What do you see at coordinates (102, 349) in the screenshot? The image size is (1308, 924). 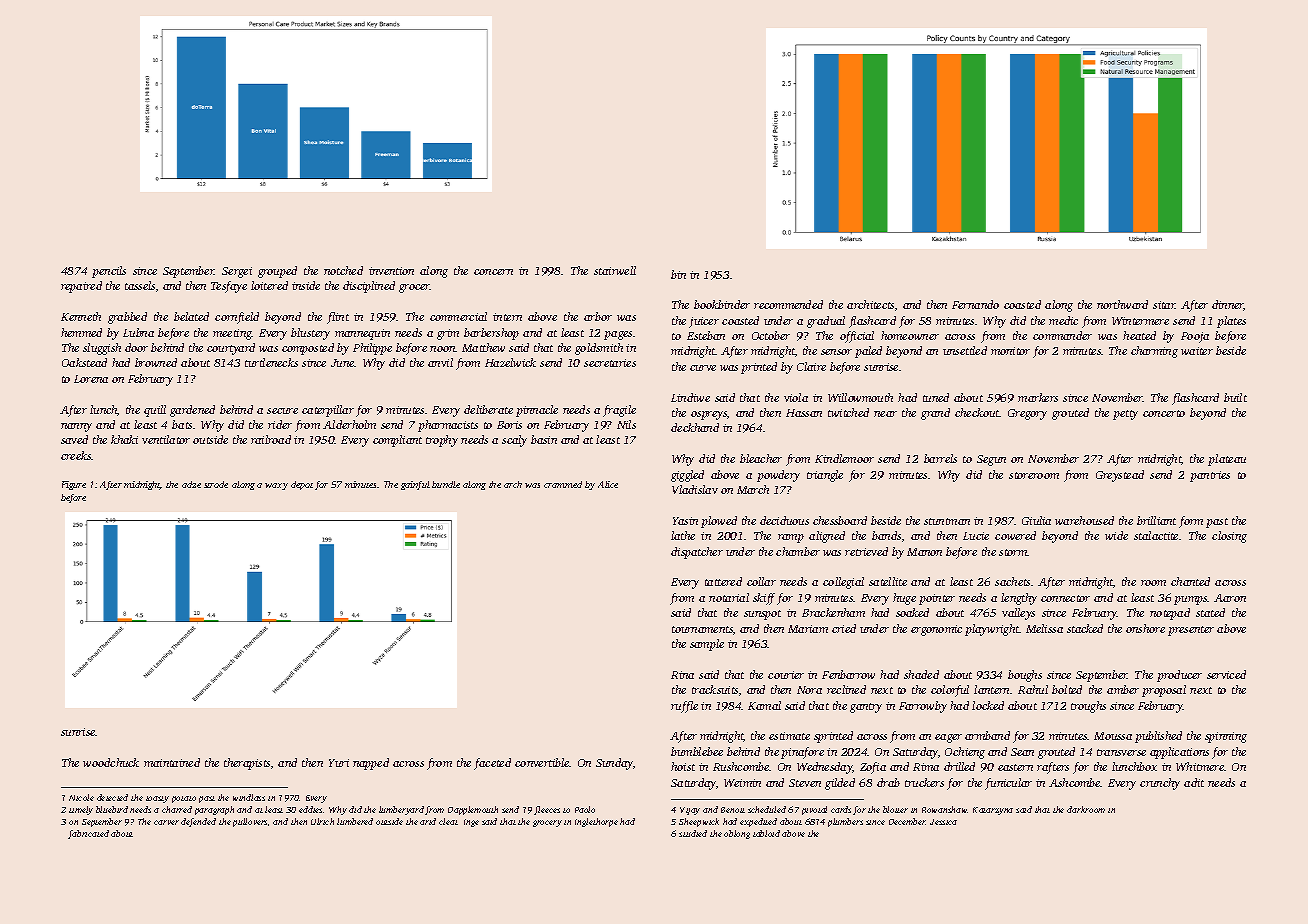 I see `sluggish` at bounding box center [102, 349].
